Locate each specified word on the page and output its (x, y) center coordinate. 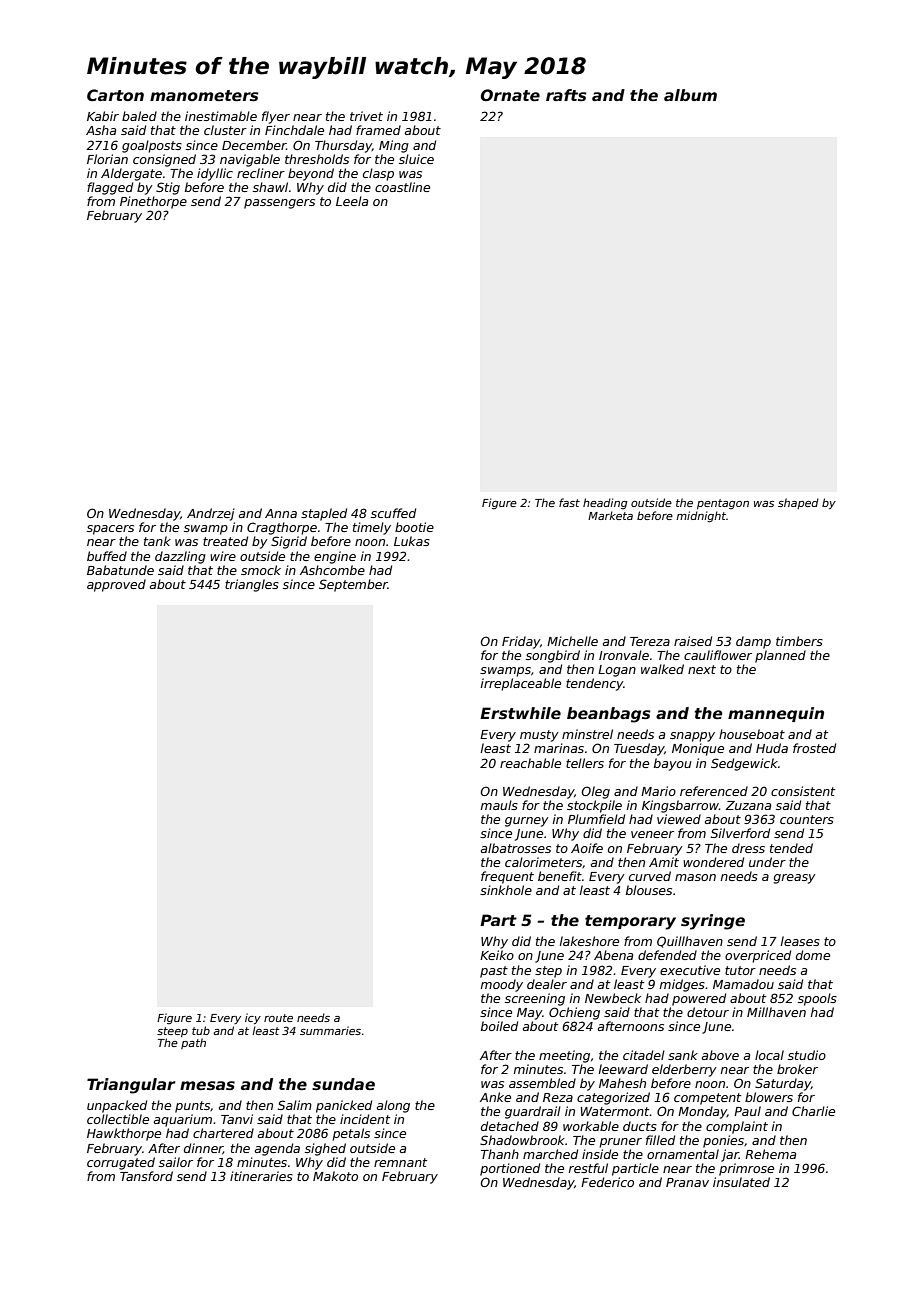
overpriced (758, 956)
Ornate (510, 95)
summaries (330, 1030)
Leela (352, 201)
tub (201, 1030)
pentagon (723, 504)
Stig (168, 188)
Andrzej (211, 514)
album (690, 95)
